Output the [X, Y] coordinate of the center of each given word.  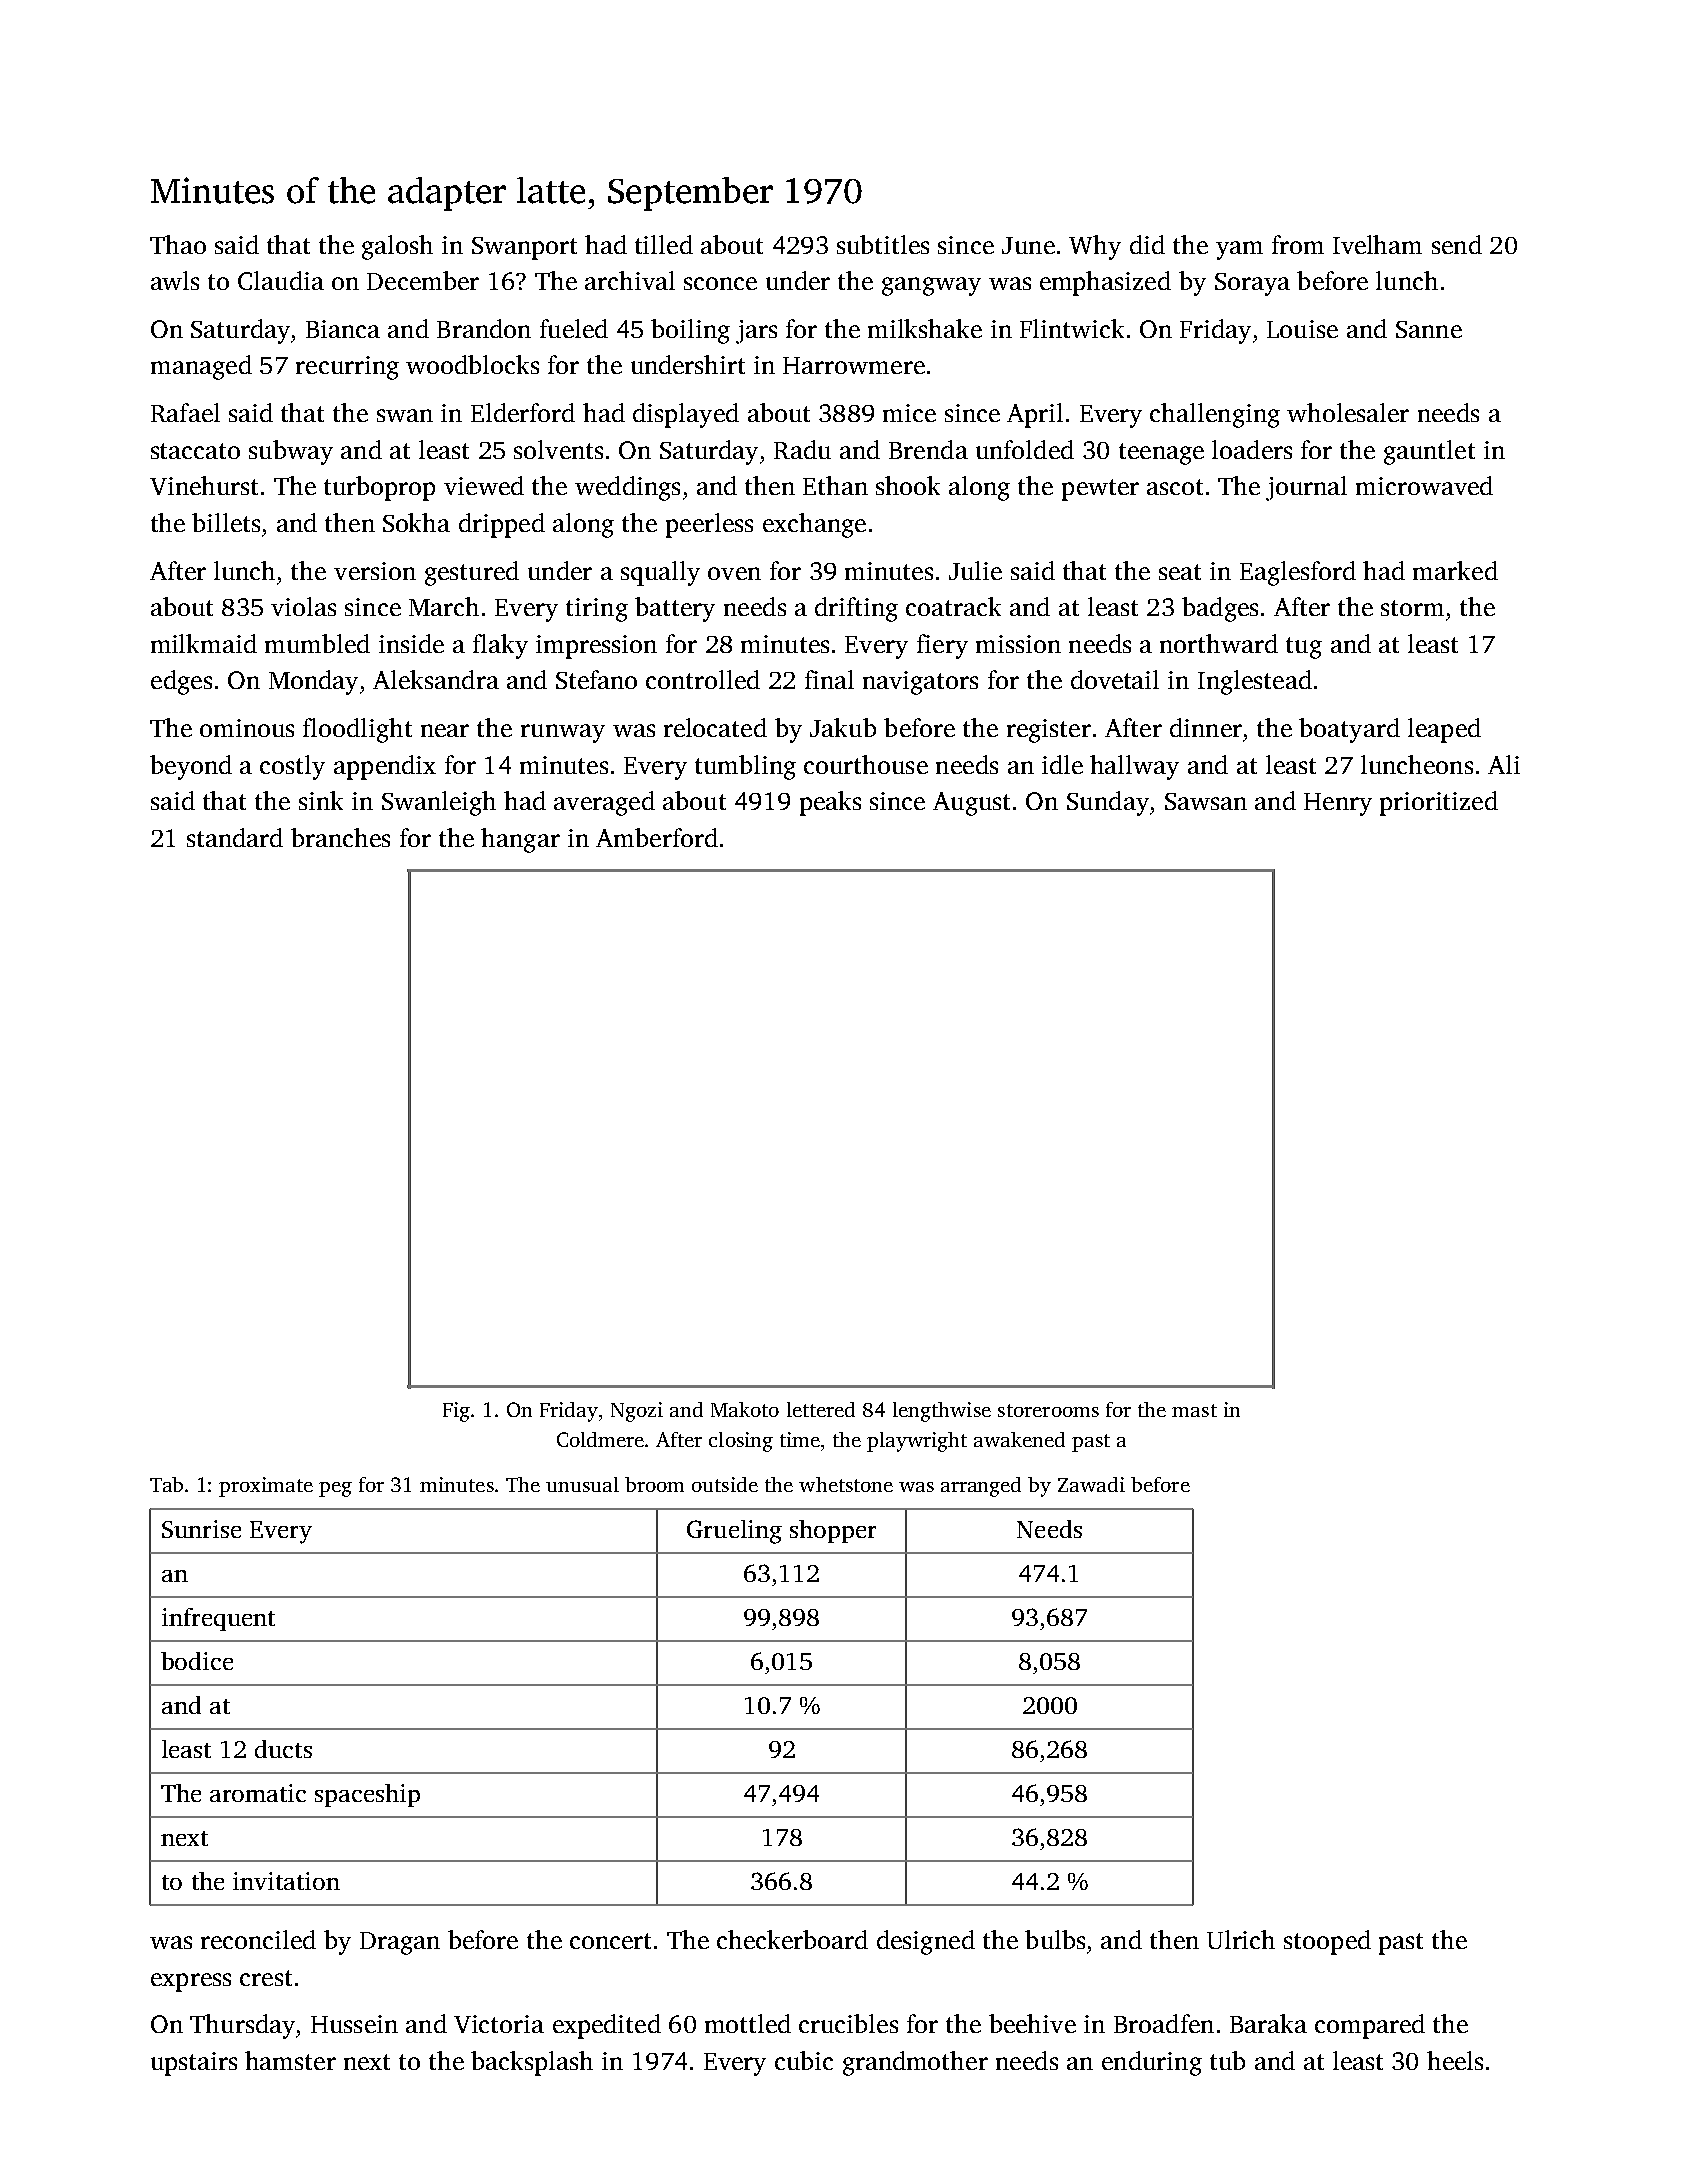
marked [1455, 570]
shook [908, 485]
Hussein [354, 2024]
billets [226, 522]
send [1457, 244]
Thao [178, 244]
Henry [1338, 804]
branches [340, 837]
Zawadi [1091, 1484]
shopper [833, 1531]
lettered [821, 1409]
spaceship [367, 1795]
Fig [456, 1412]
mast [1194, 1410]
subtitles [883, 244]
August [971, 804]
